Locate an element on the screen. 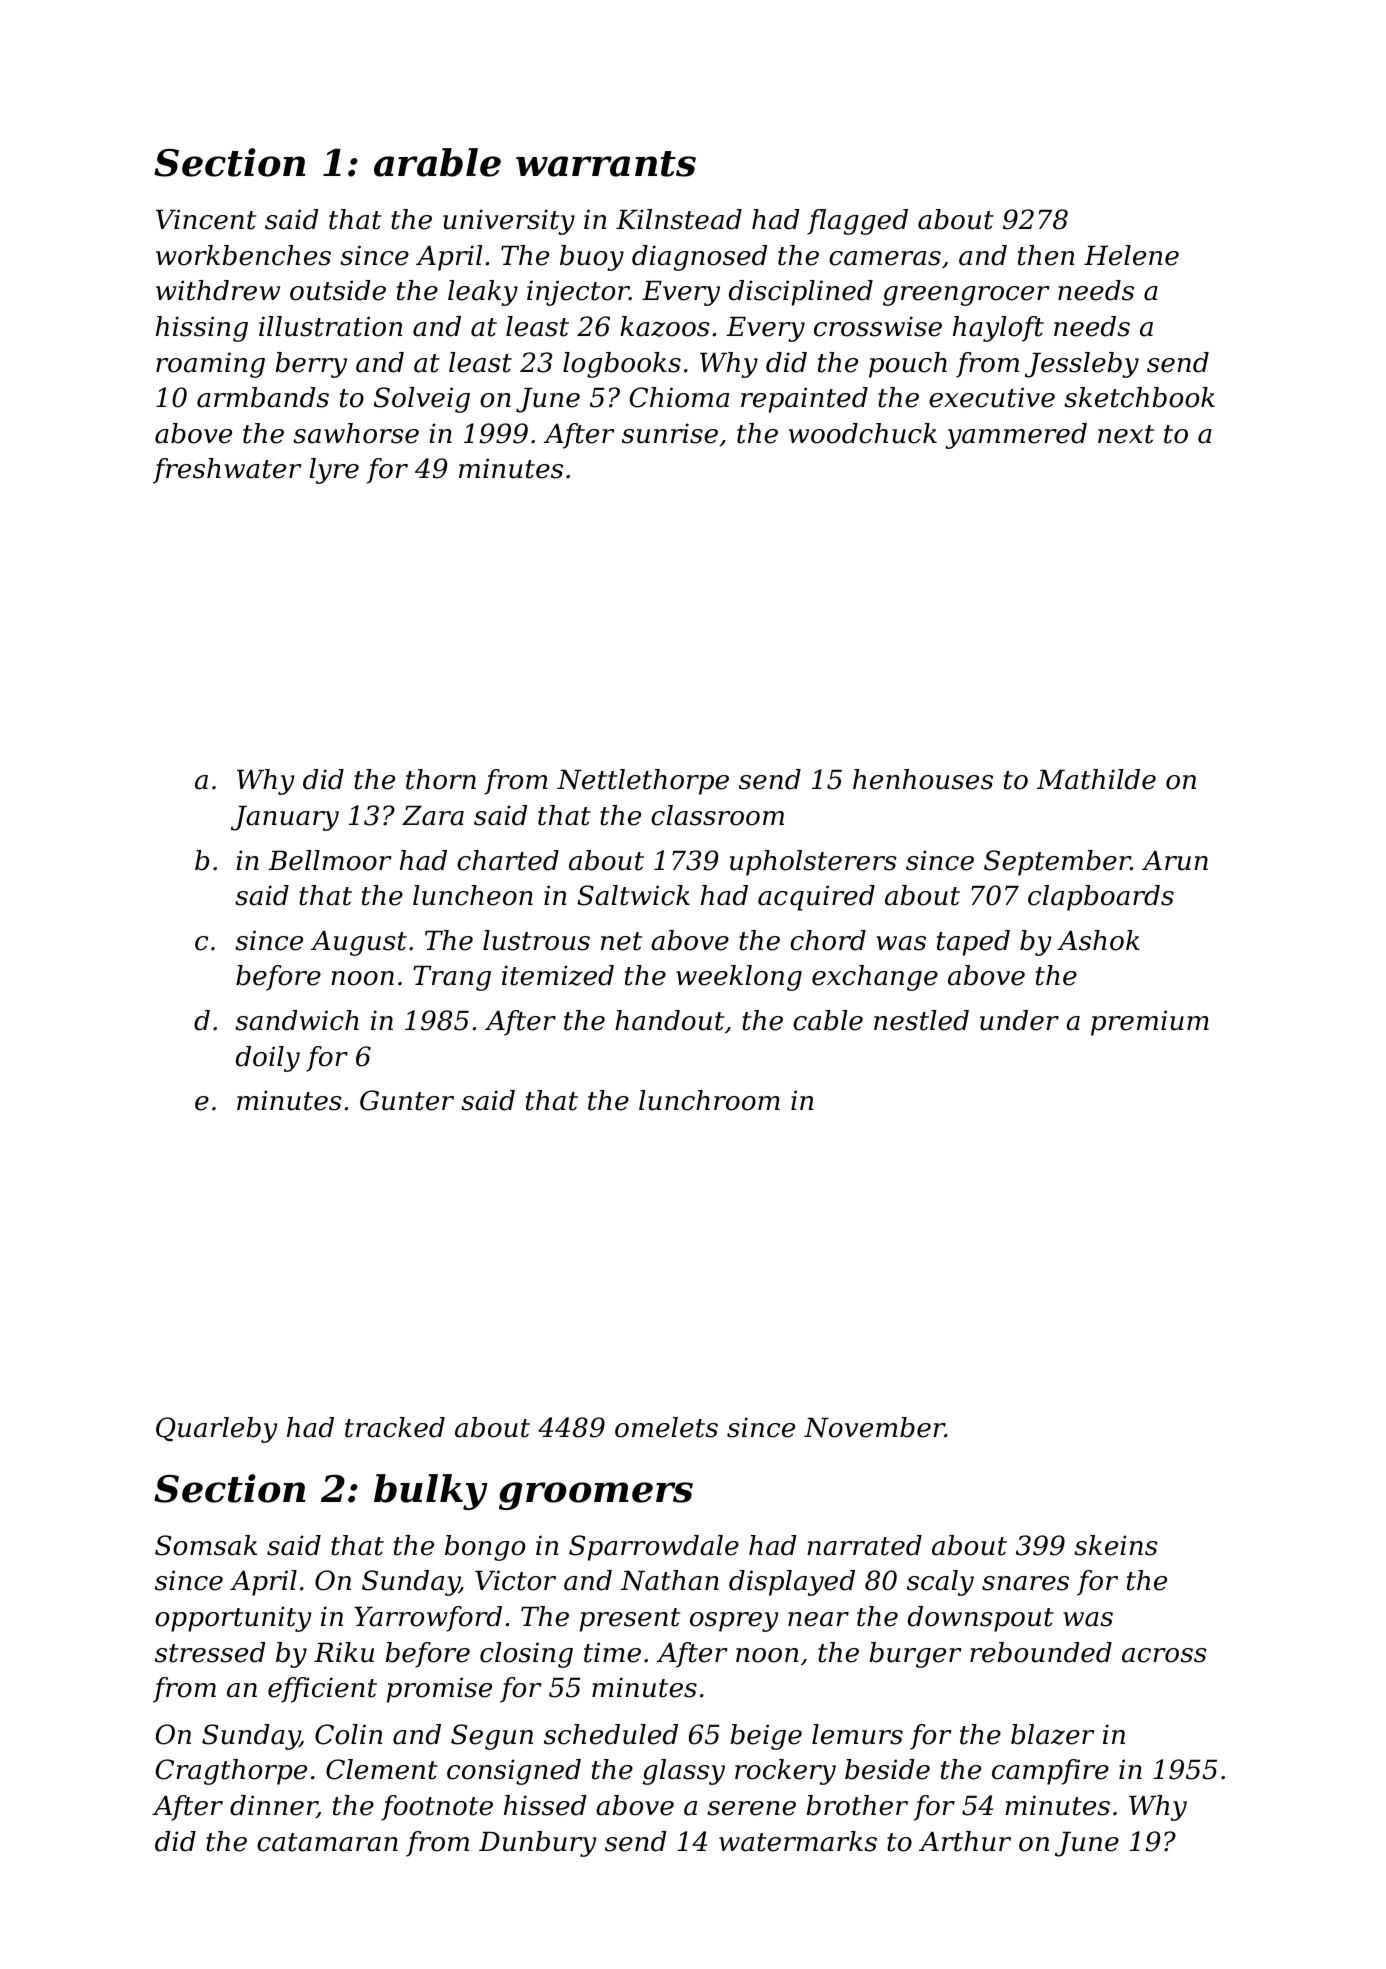  arable is located at coordinates (437, 162).
